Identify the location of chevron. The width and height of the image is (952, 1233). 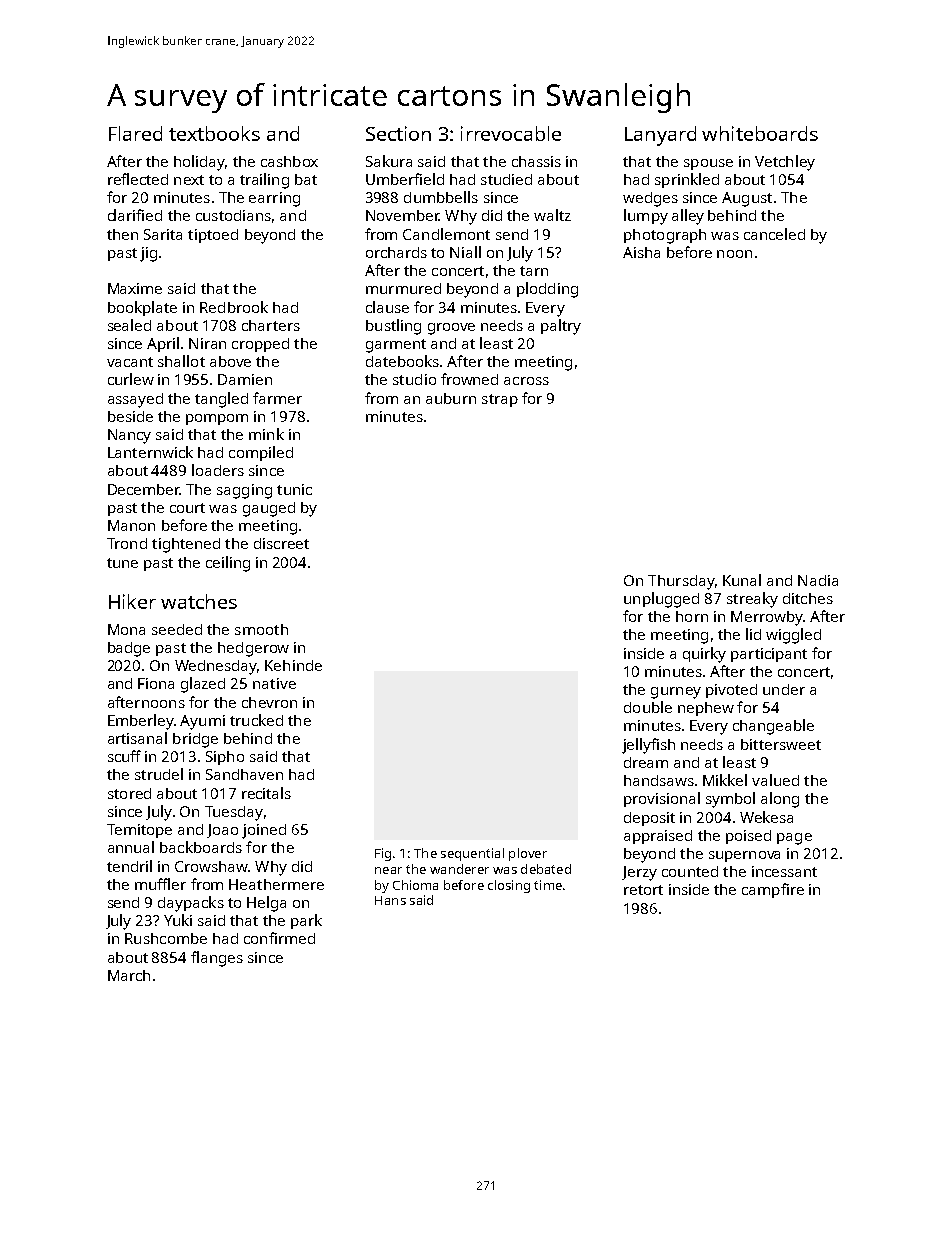
(269, 702).
